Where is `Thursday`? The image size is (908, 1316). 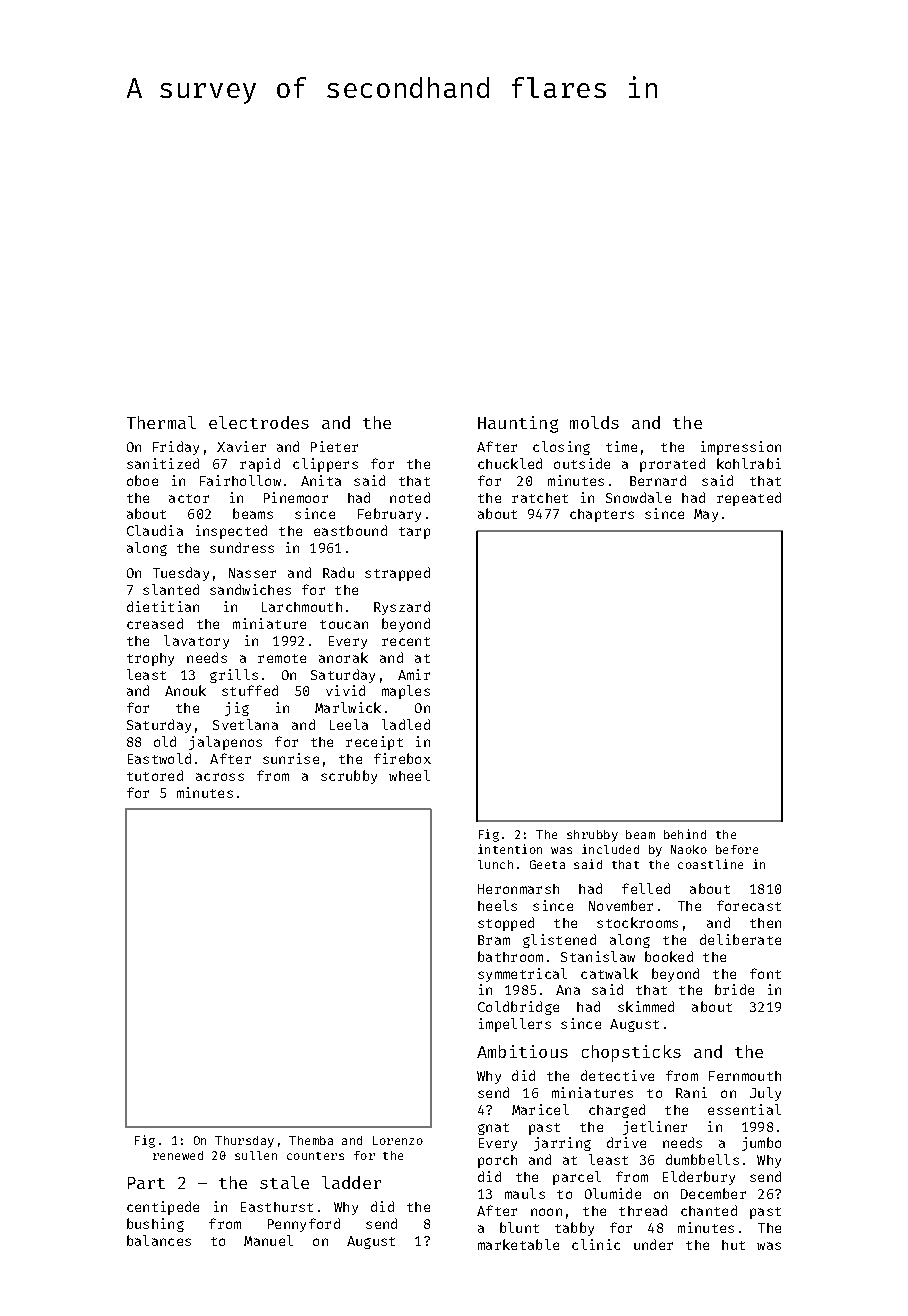
Thursday is located at coordinates (244, 1142).
